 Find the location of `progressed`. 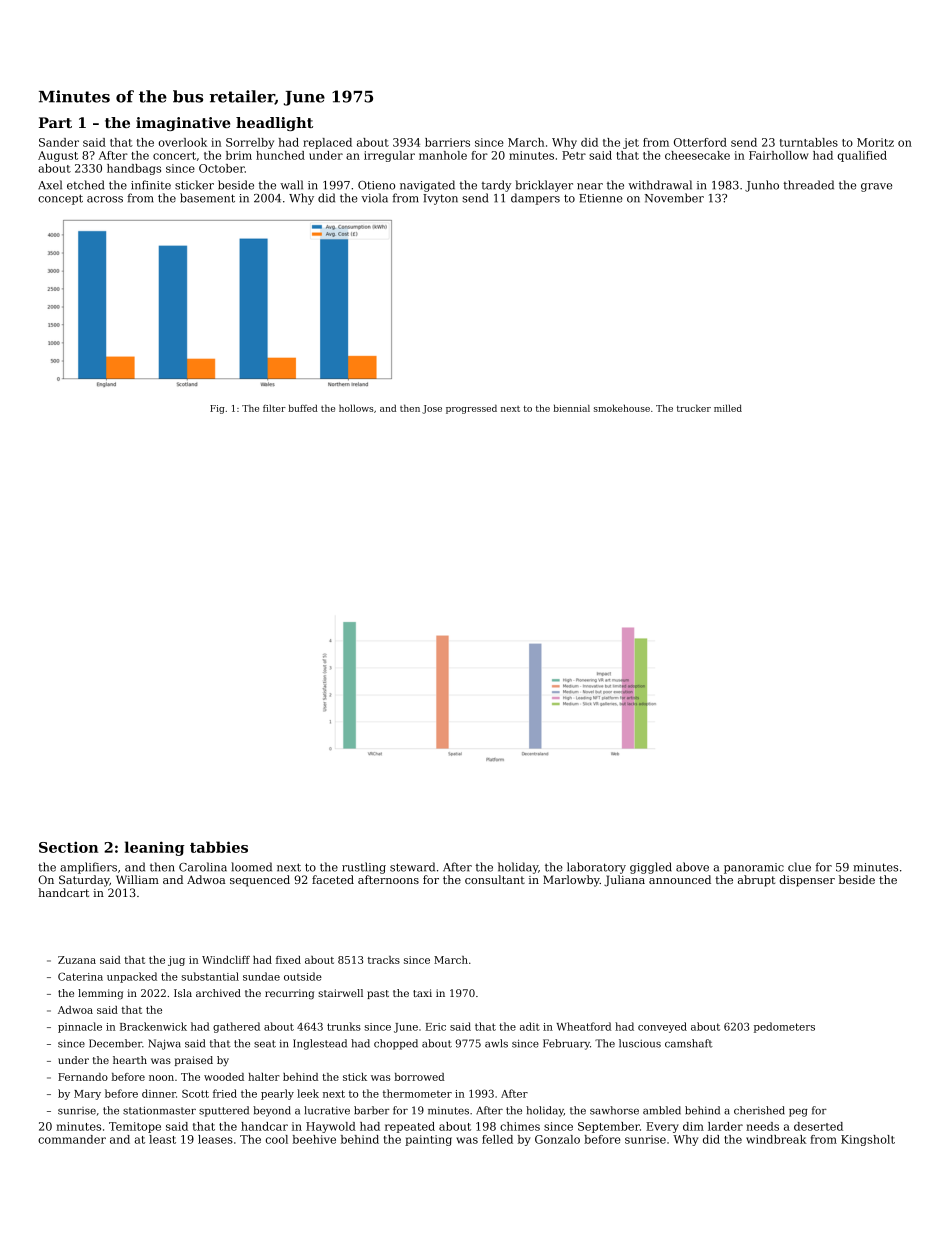

progressed is located at coordinates (471, 409).
